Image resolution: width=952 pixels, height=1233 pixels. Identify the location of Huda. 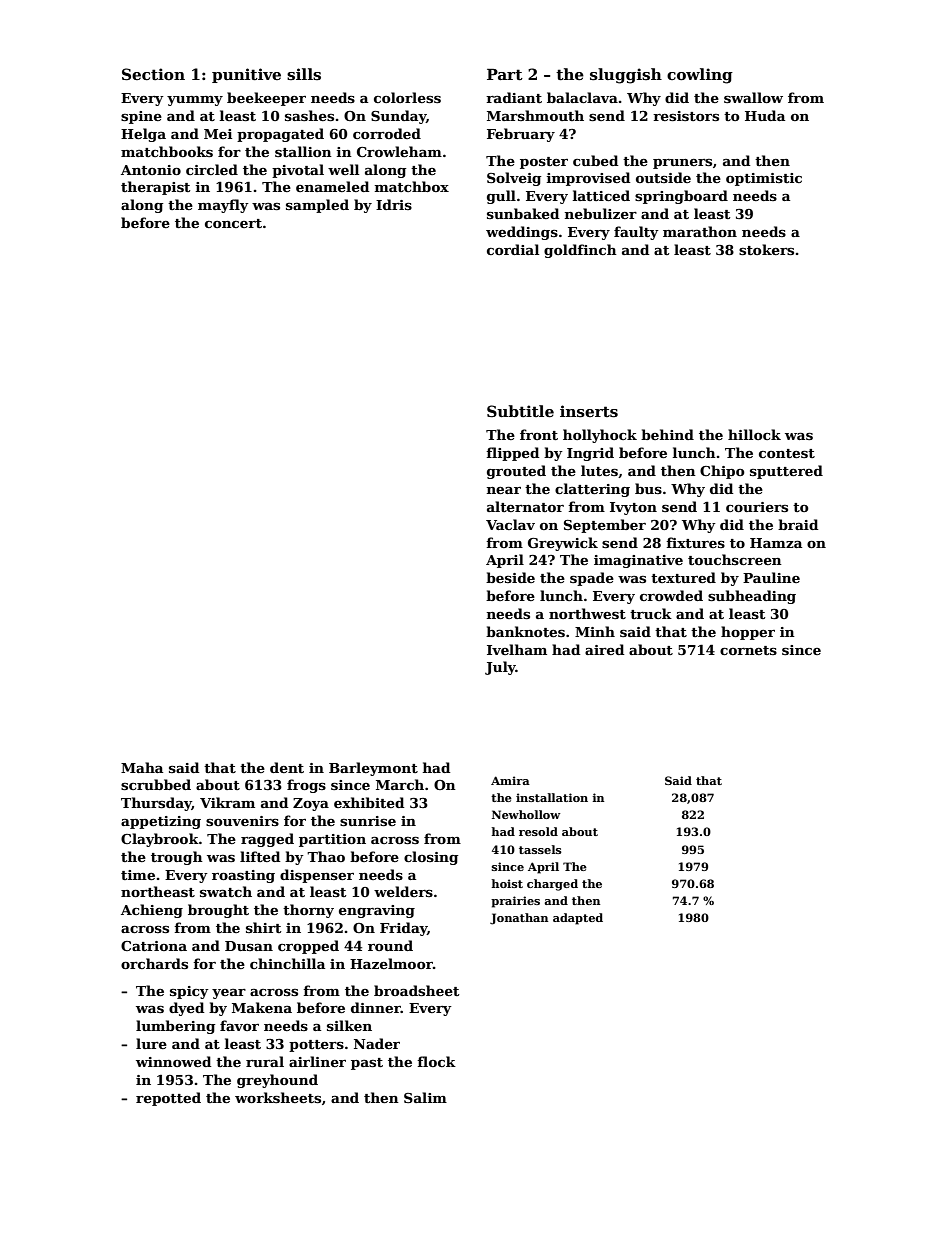
(765, 115).
